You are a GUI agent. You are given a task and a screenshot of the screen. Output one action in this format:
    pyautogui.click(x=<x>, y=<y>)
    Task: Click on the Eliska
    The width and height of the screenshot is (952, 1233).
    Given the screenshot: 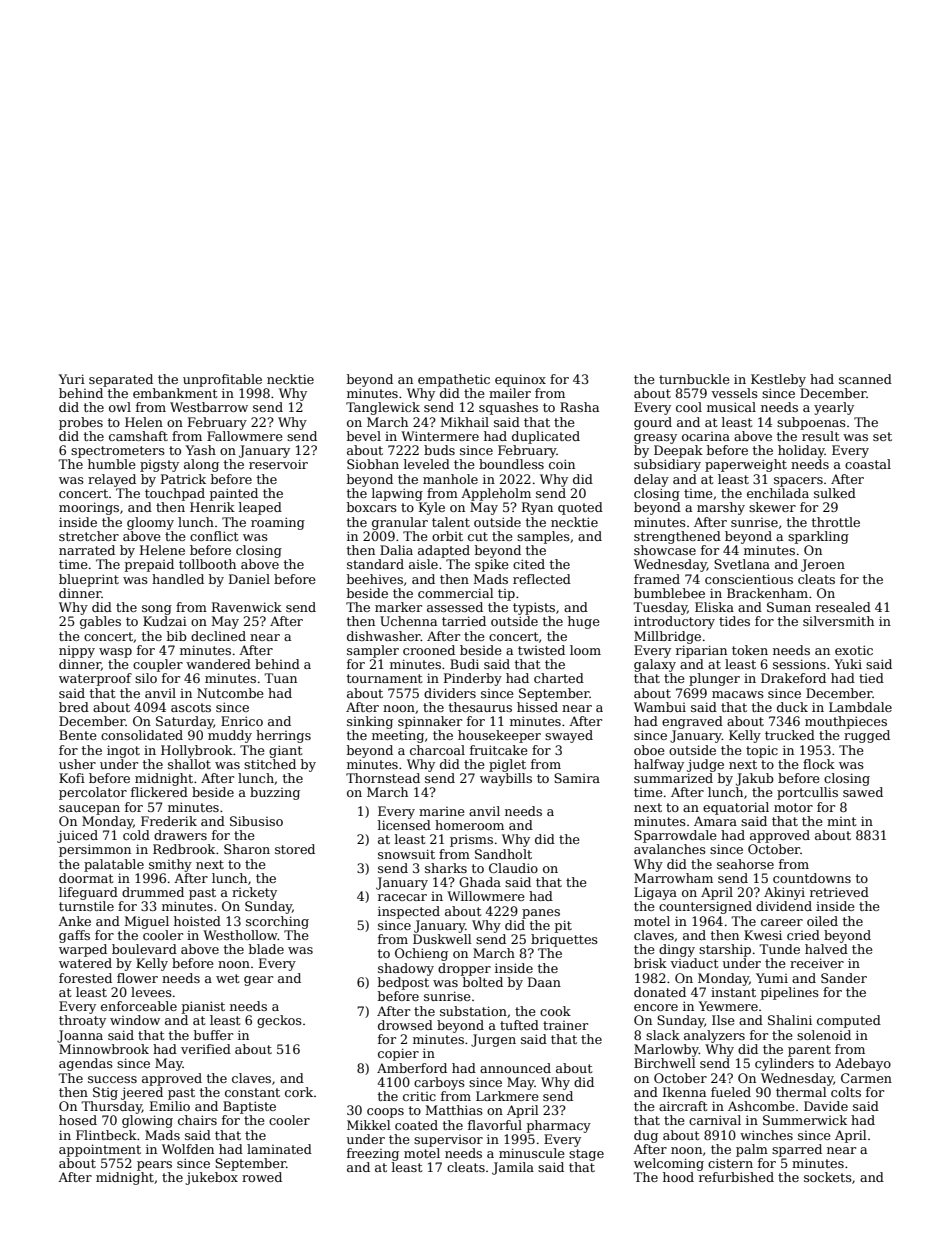 What is the action you would take?
    pyautogui.click(x=714, y=607)
